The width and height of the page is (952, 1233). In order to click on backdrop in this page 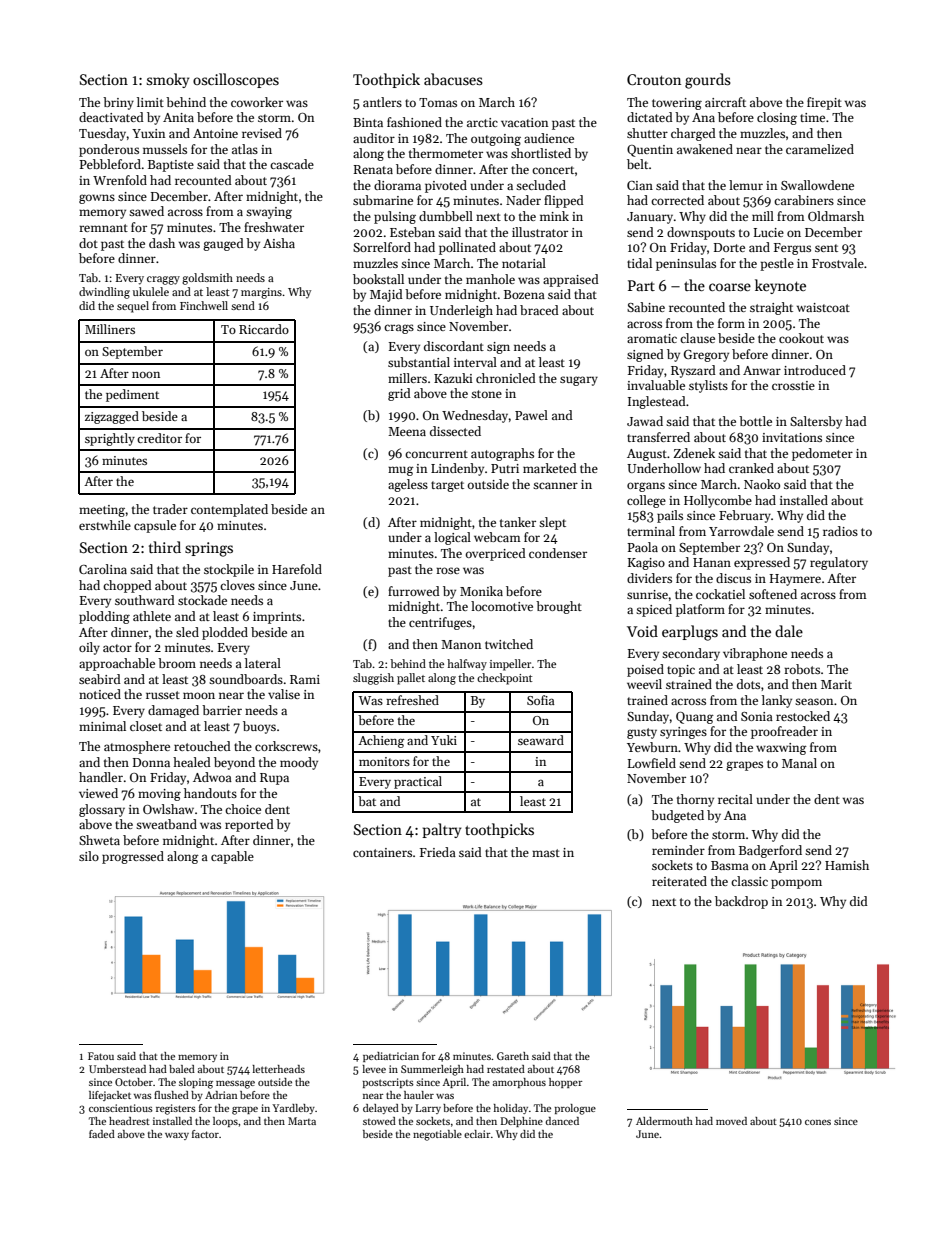, I will do `click(741, 902)`.
